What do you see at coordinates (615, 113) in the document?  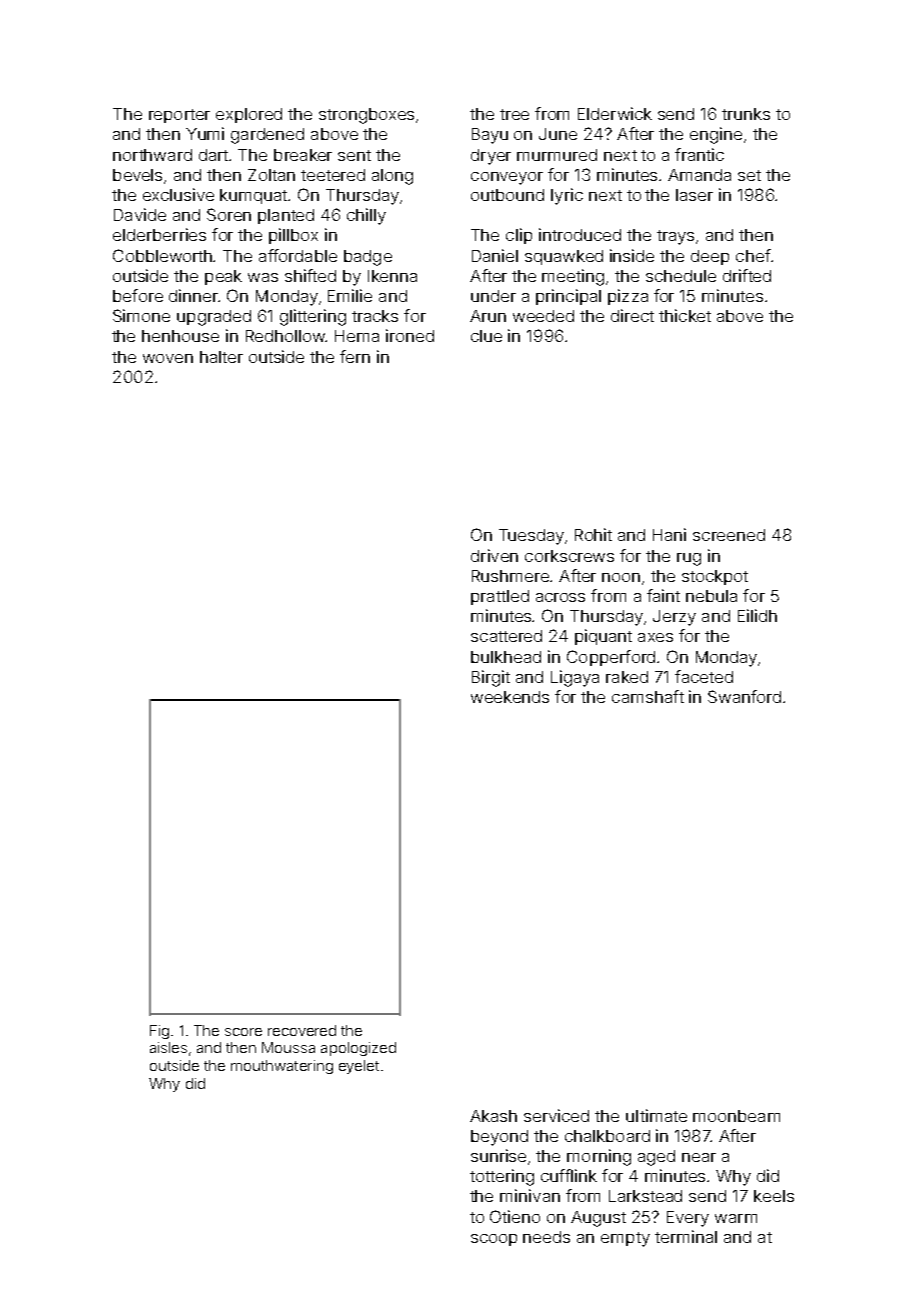 I see `Elderwick` at bounding box center [615, 113].
